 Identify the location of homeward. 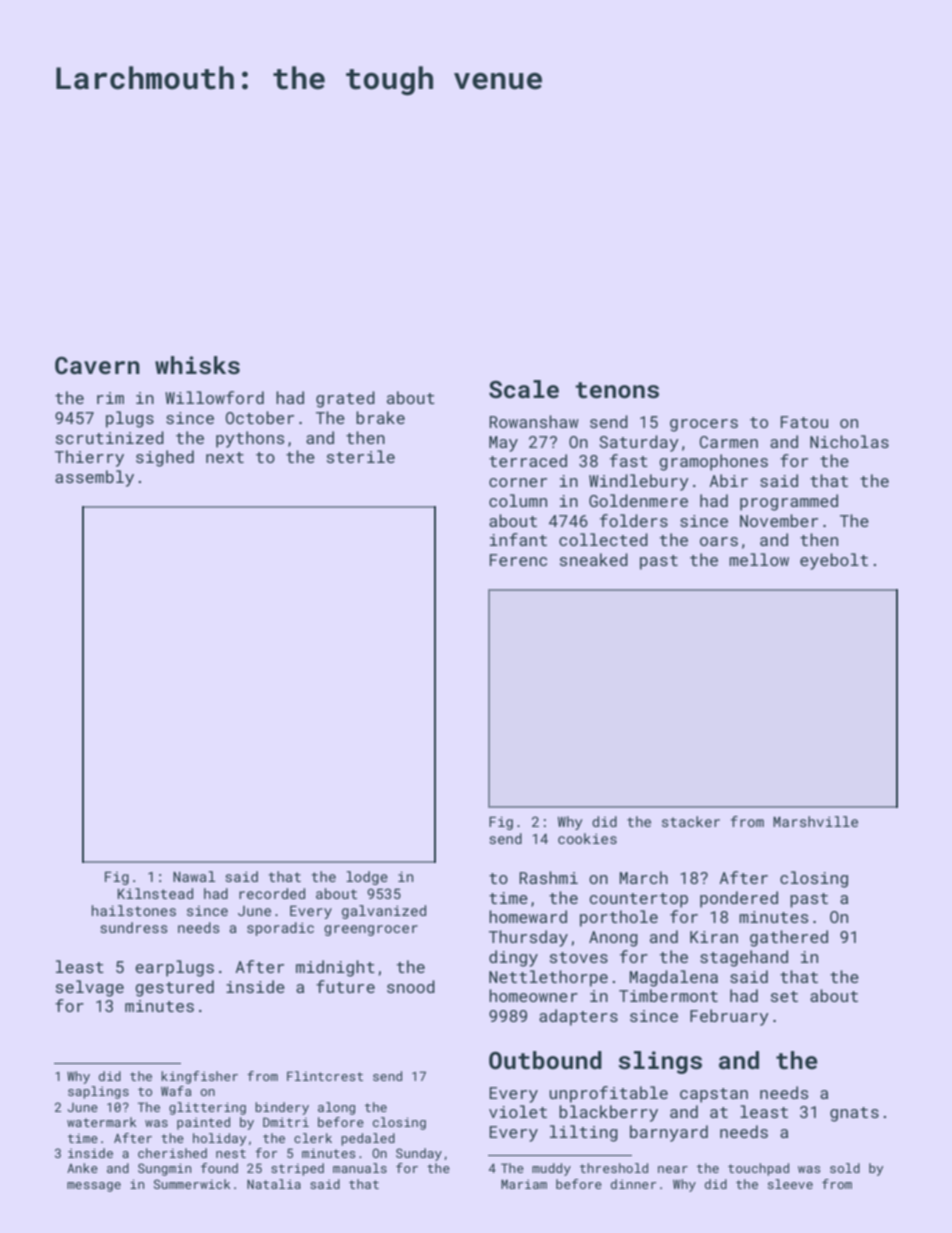
(528, 916).
